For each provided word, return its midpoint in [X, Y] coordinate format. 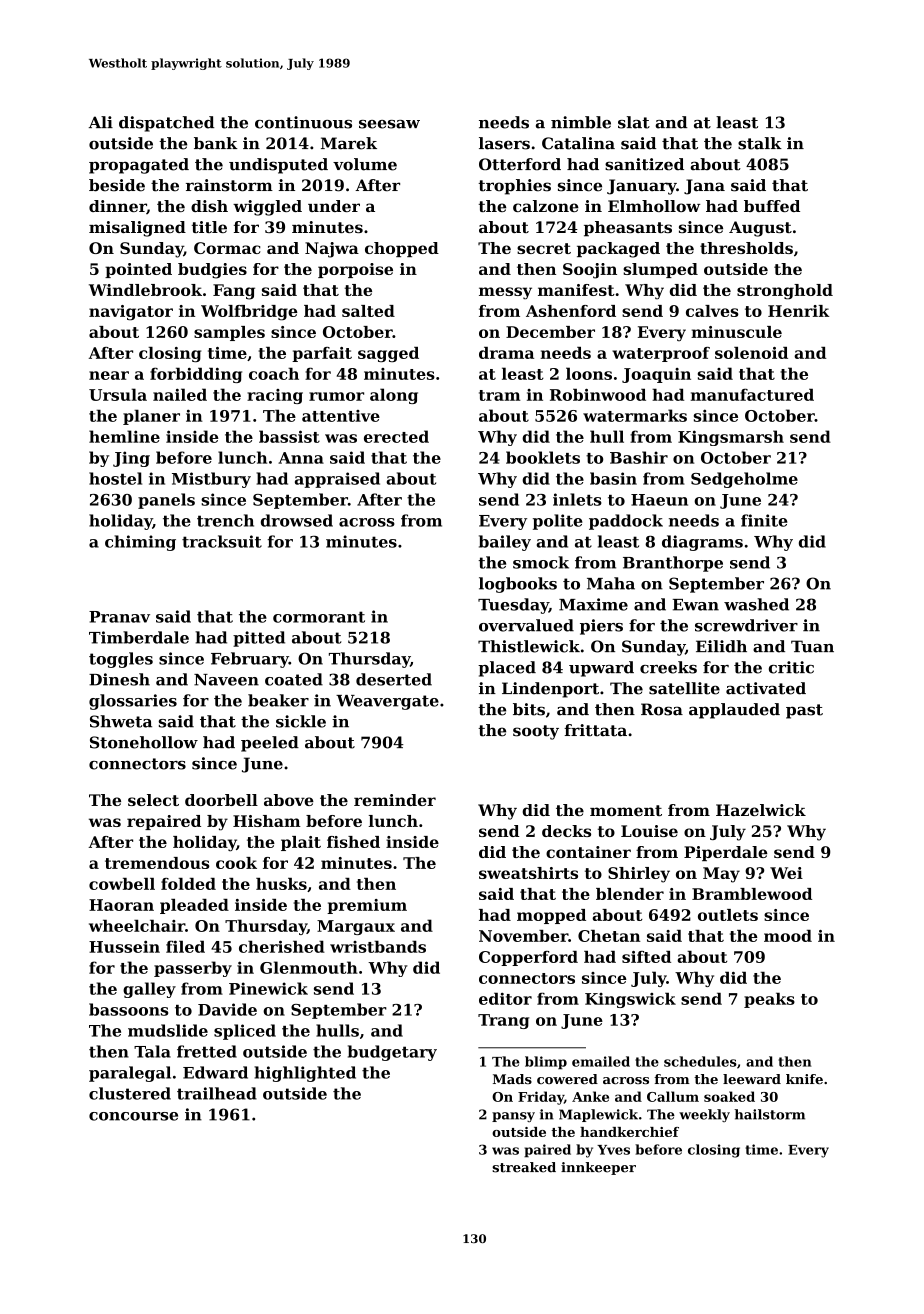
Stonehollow [144, 742]
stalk [760, 143]
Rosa [662, 709]
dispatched [166, 124]
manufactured [752, 394]
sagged [388, 354]
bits [529, 709]
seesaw [389, 124]
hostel [115, 478]
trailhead [217, 1093]
